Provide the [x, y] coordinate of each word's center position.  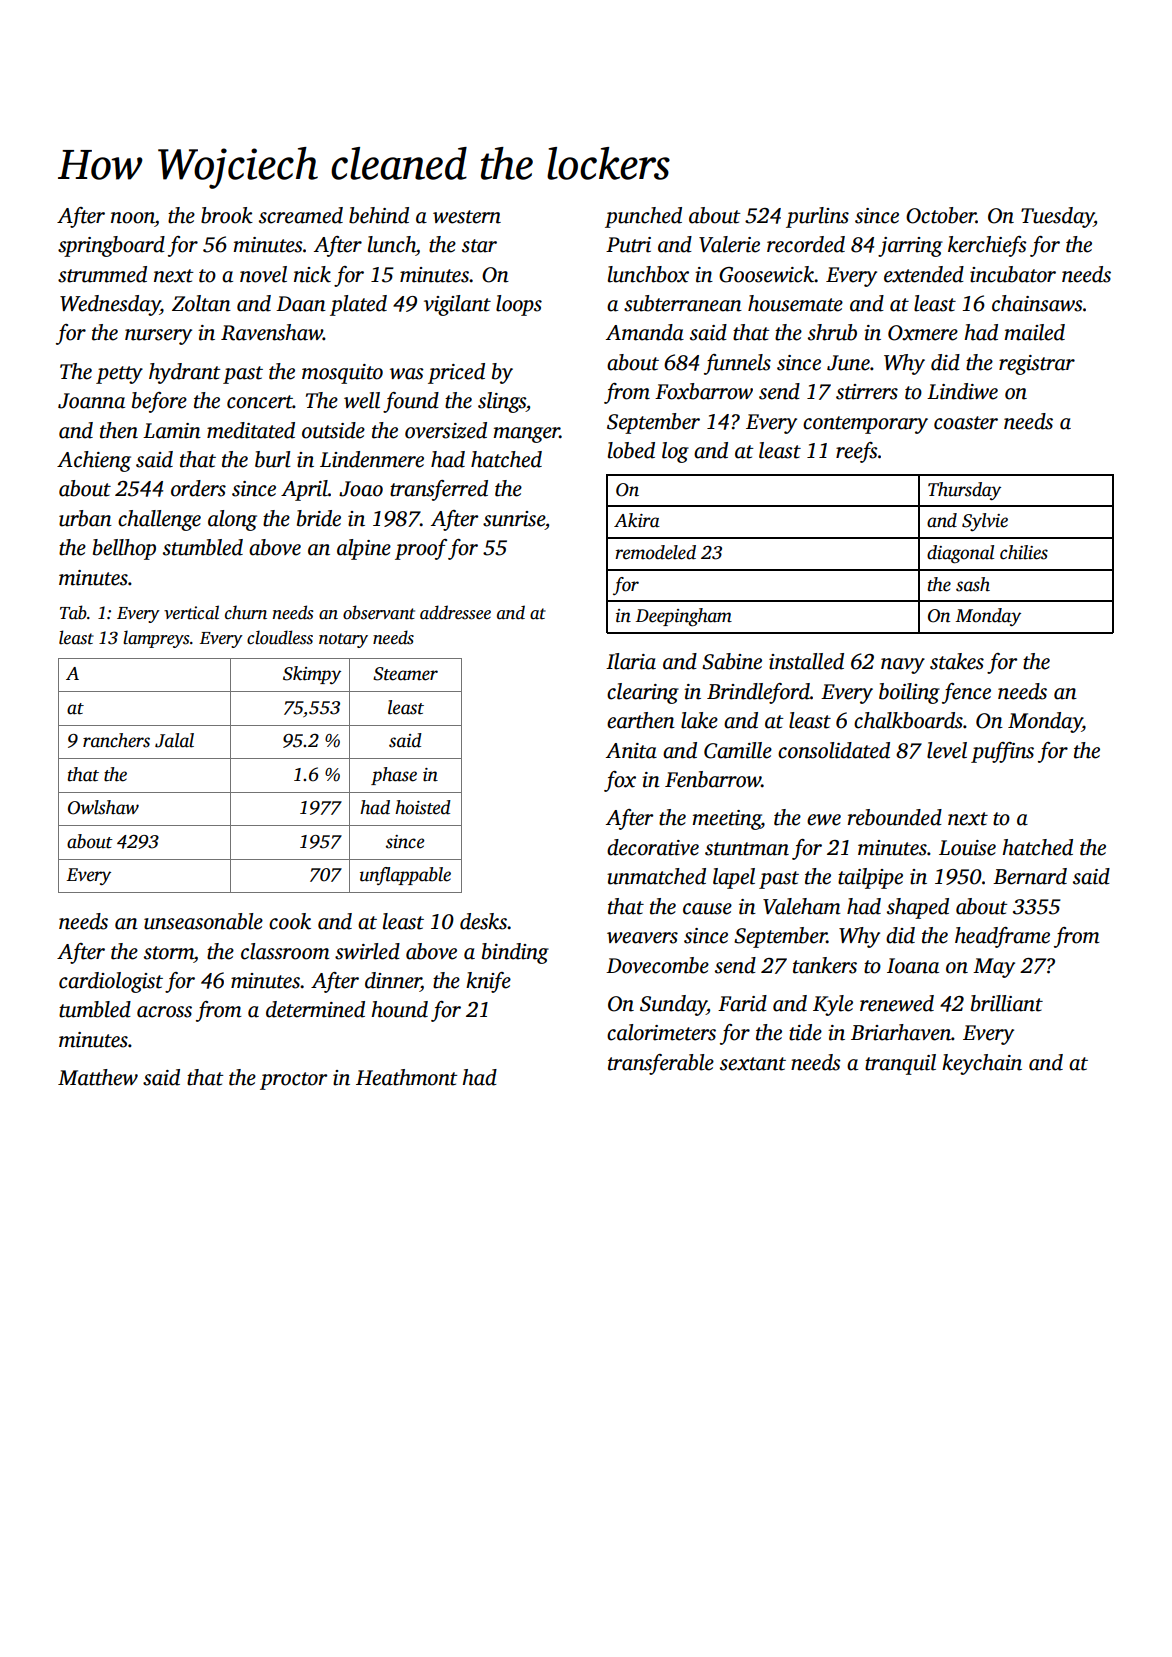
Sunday [673, 1005]
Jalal [174, 740]
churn [246, 612]
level [947, 750]
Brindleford [758, 693]
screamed [301, 215]
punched [643, 217]
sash [973, 584]
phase [394, 776]
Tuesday [1057, 217]
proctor [293, 1081]
